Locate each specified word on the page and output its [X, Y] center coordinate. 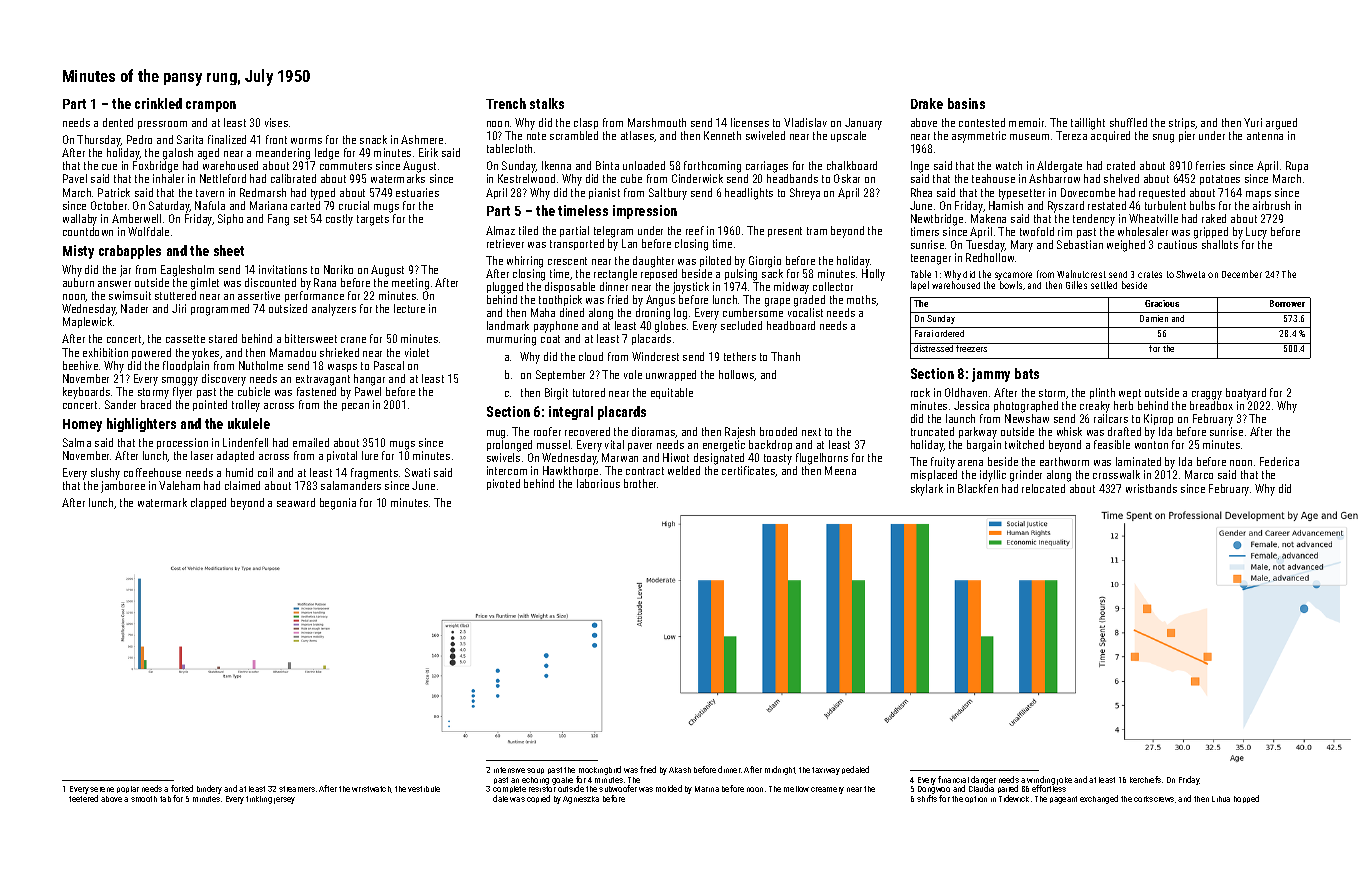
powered [151, 353]
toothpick [560, 300]
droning [653, 314]
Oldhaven [966, 392]
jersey [284, 800]
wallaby [80, 220]
